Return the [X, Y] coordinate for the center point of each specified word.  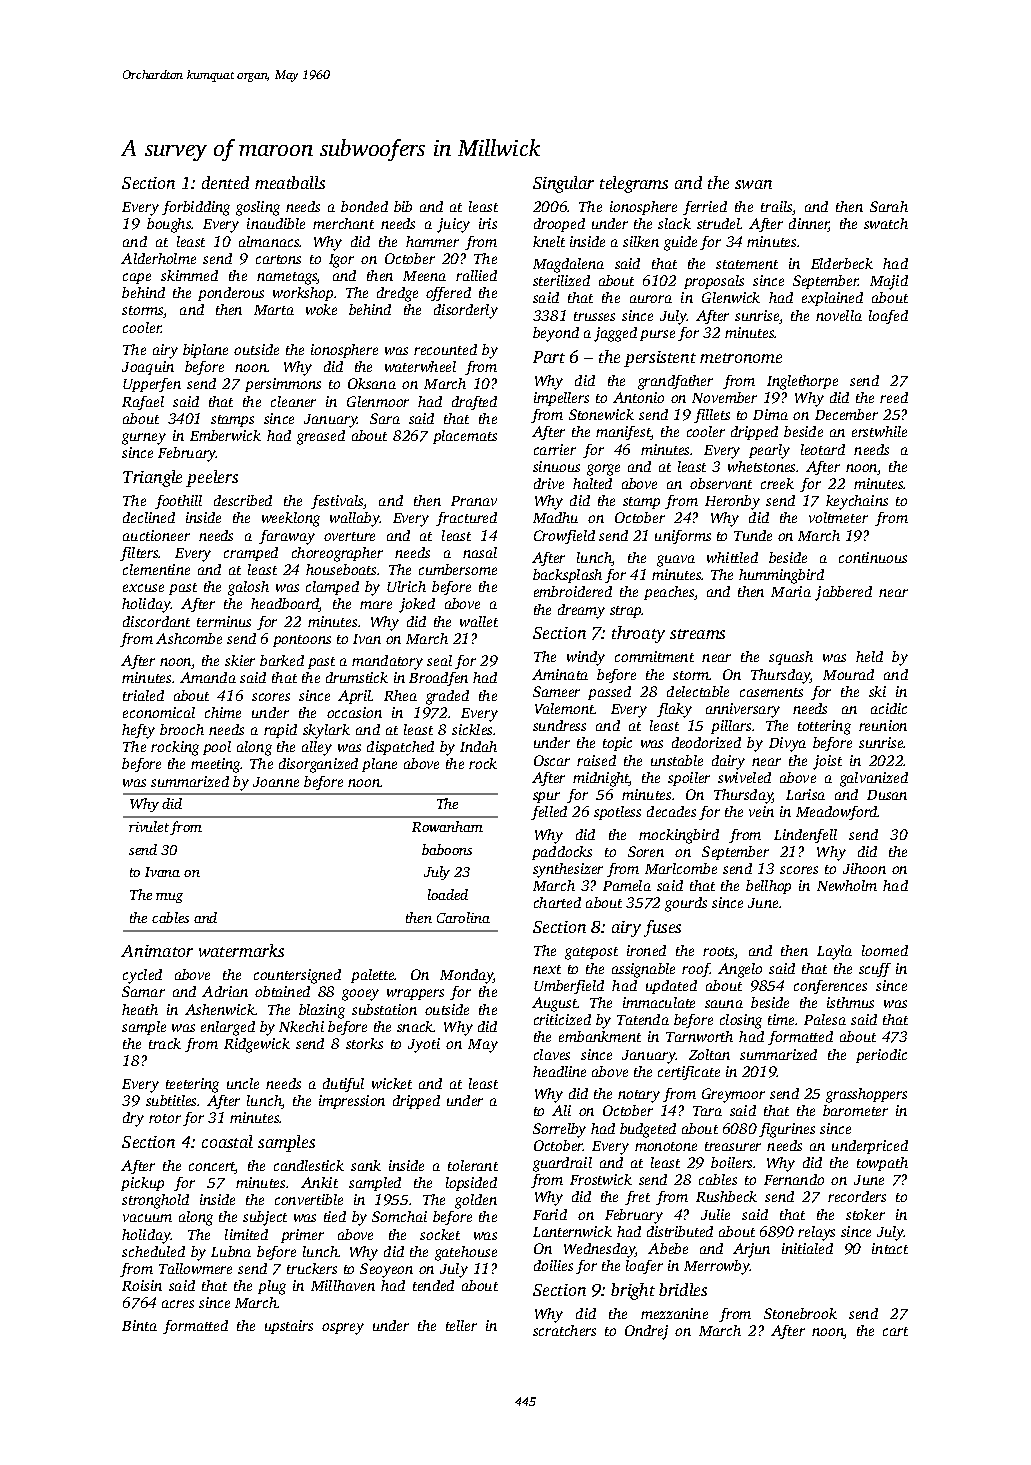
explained [832, 299]
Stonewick [601, 414]
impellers [561, 399]
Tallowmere [195, 1268]
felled [549, 813]
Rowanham [447, 826]
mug [169, 898]
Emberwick [225, 435]
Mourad [848, 674]
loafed [888, 317]
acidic [889, 708]
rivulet [149, 826]
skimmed [189, 275]
